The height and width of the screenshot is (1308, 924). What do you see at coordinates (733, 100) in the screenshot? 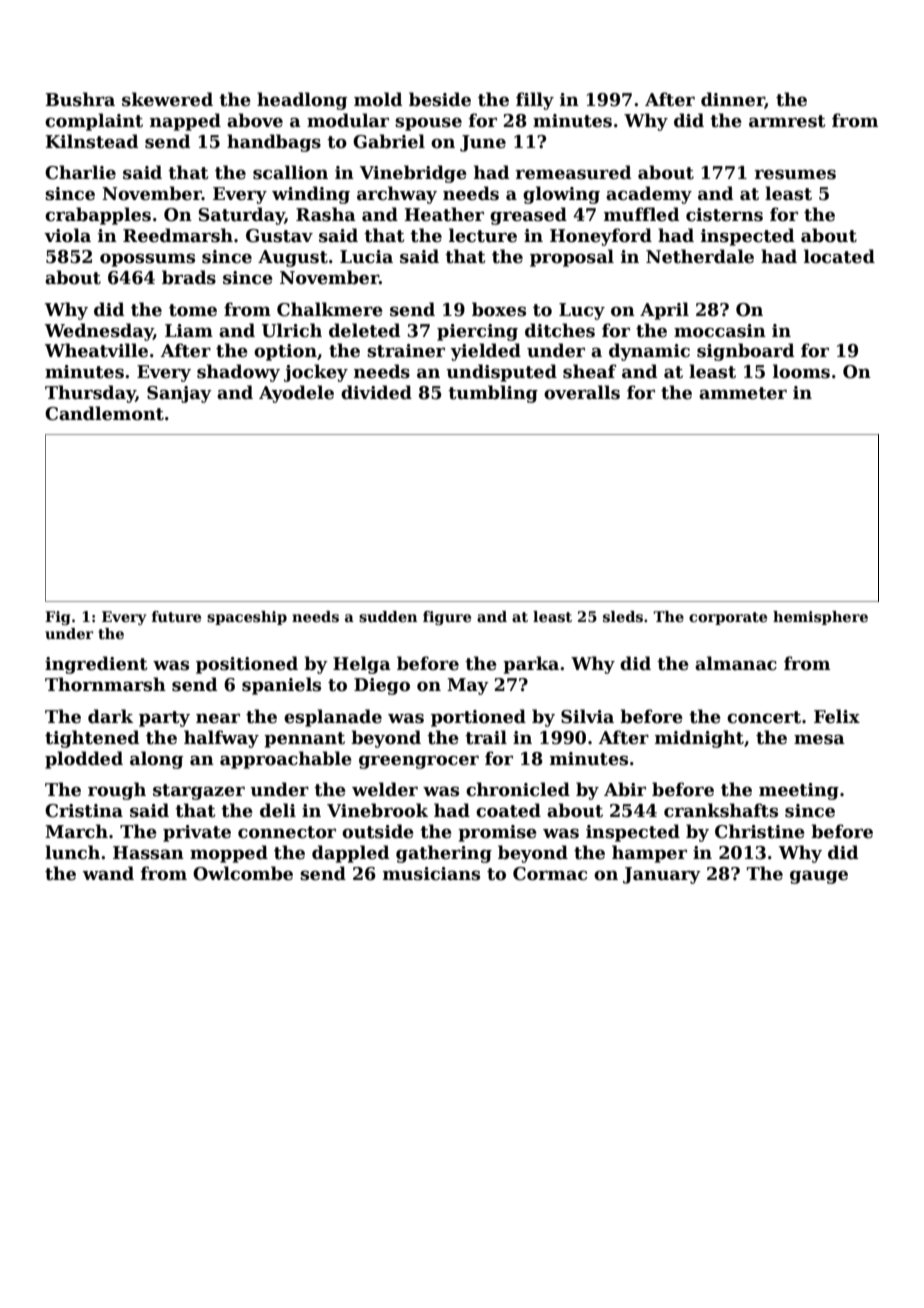
I see `dinner` at bounding box center [733, 100].
